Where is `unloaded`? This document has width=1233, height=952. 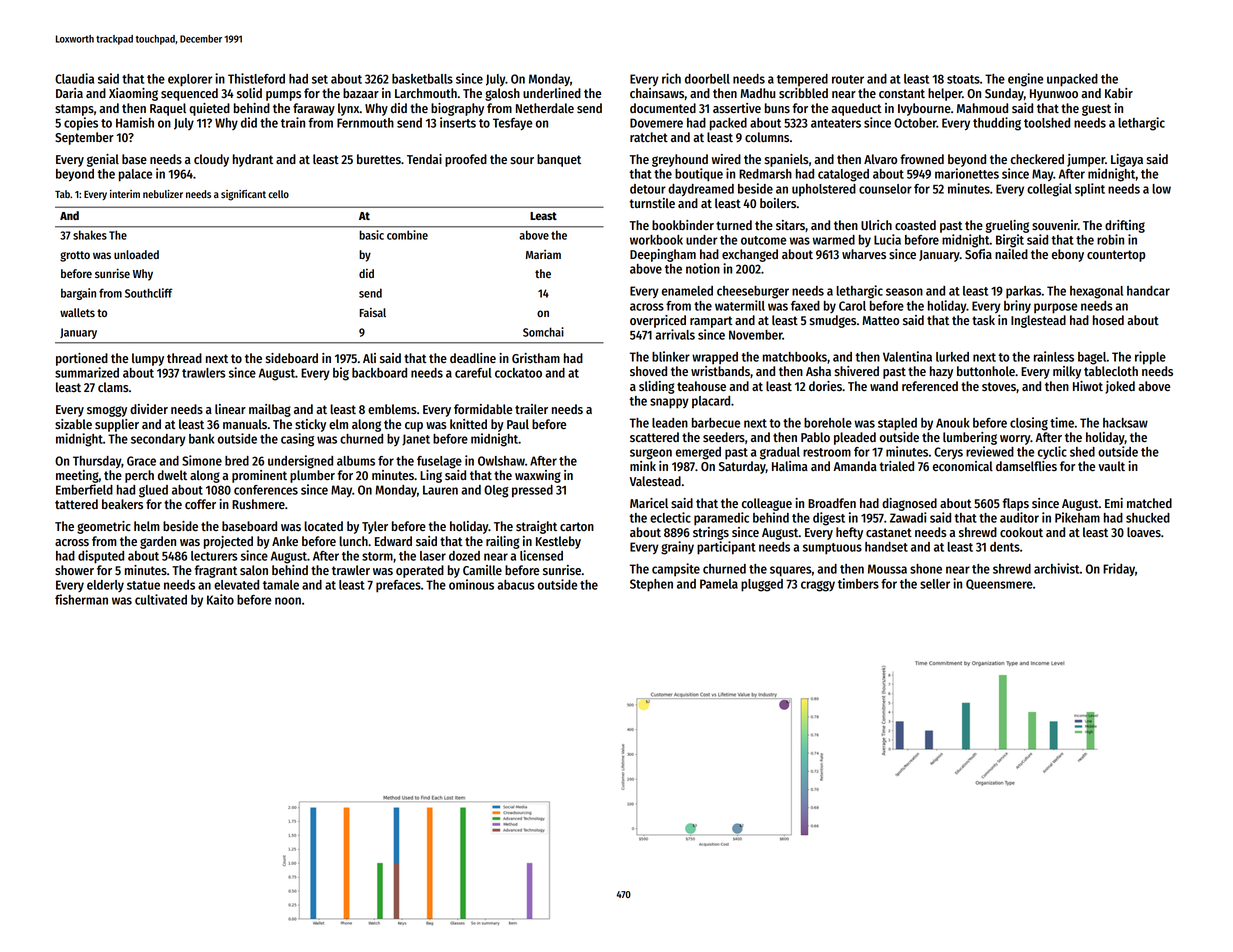
unloaded is located at coordinates (136, 254).
